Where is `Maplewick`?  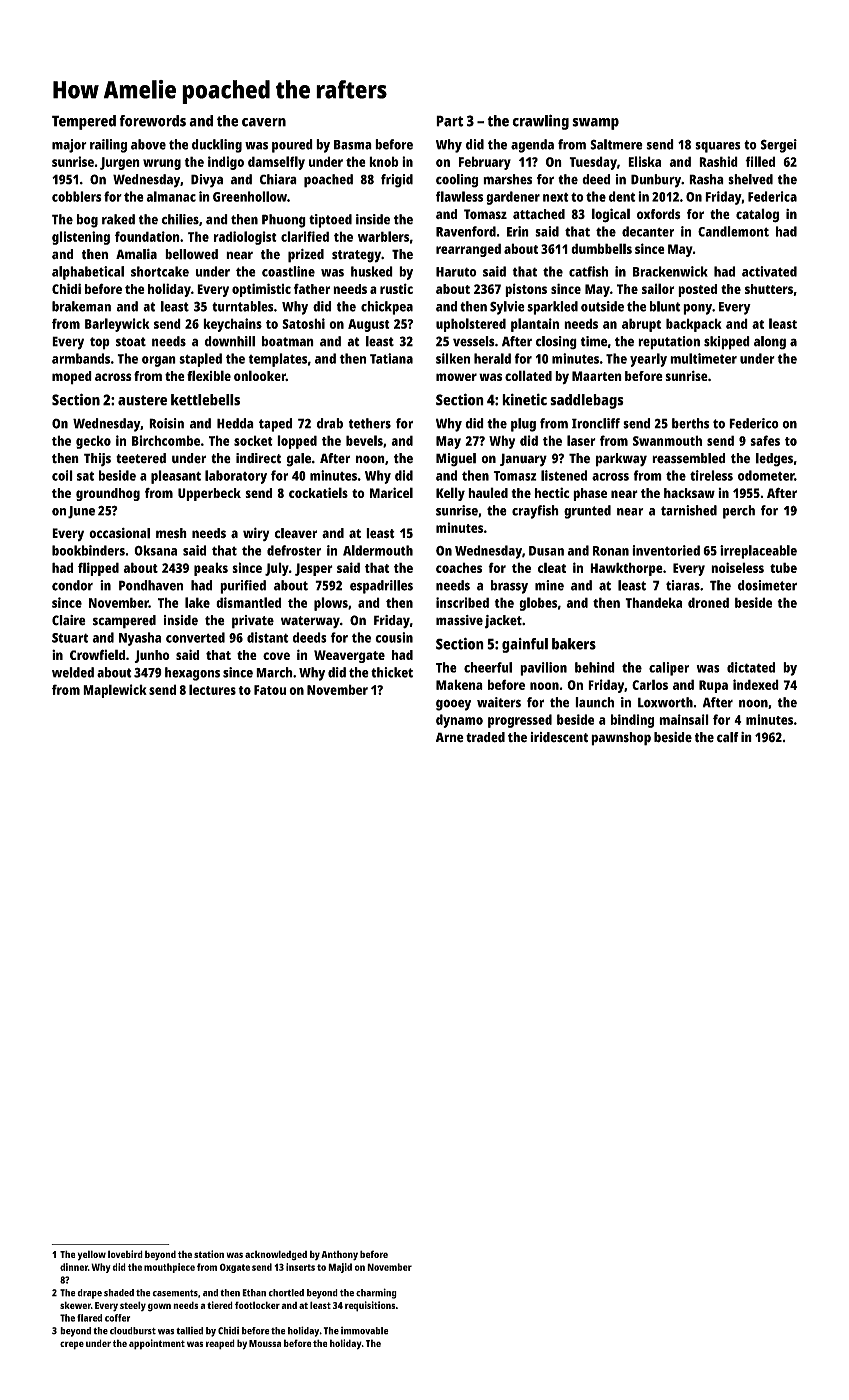 Maplewick is located at coordinates (115, 691).
